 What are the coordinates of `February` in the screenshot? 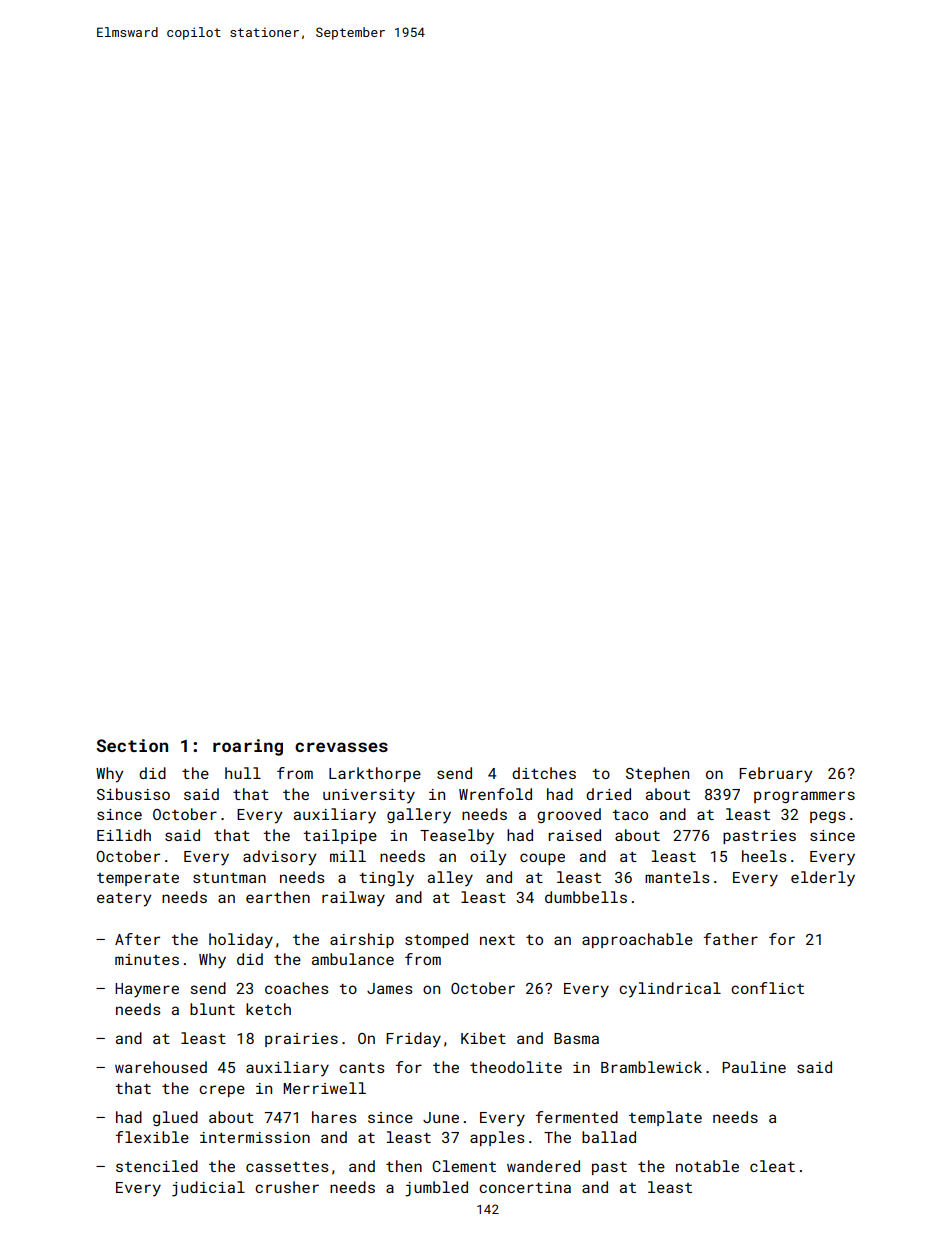 It's located at (775, 775).
